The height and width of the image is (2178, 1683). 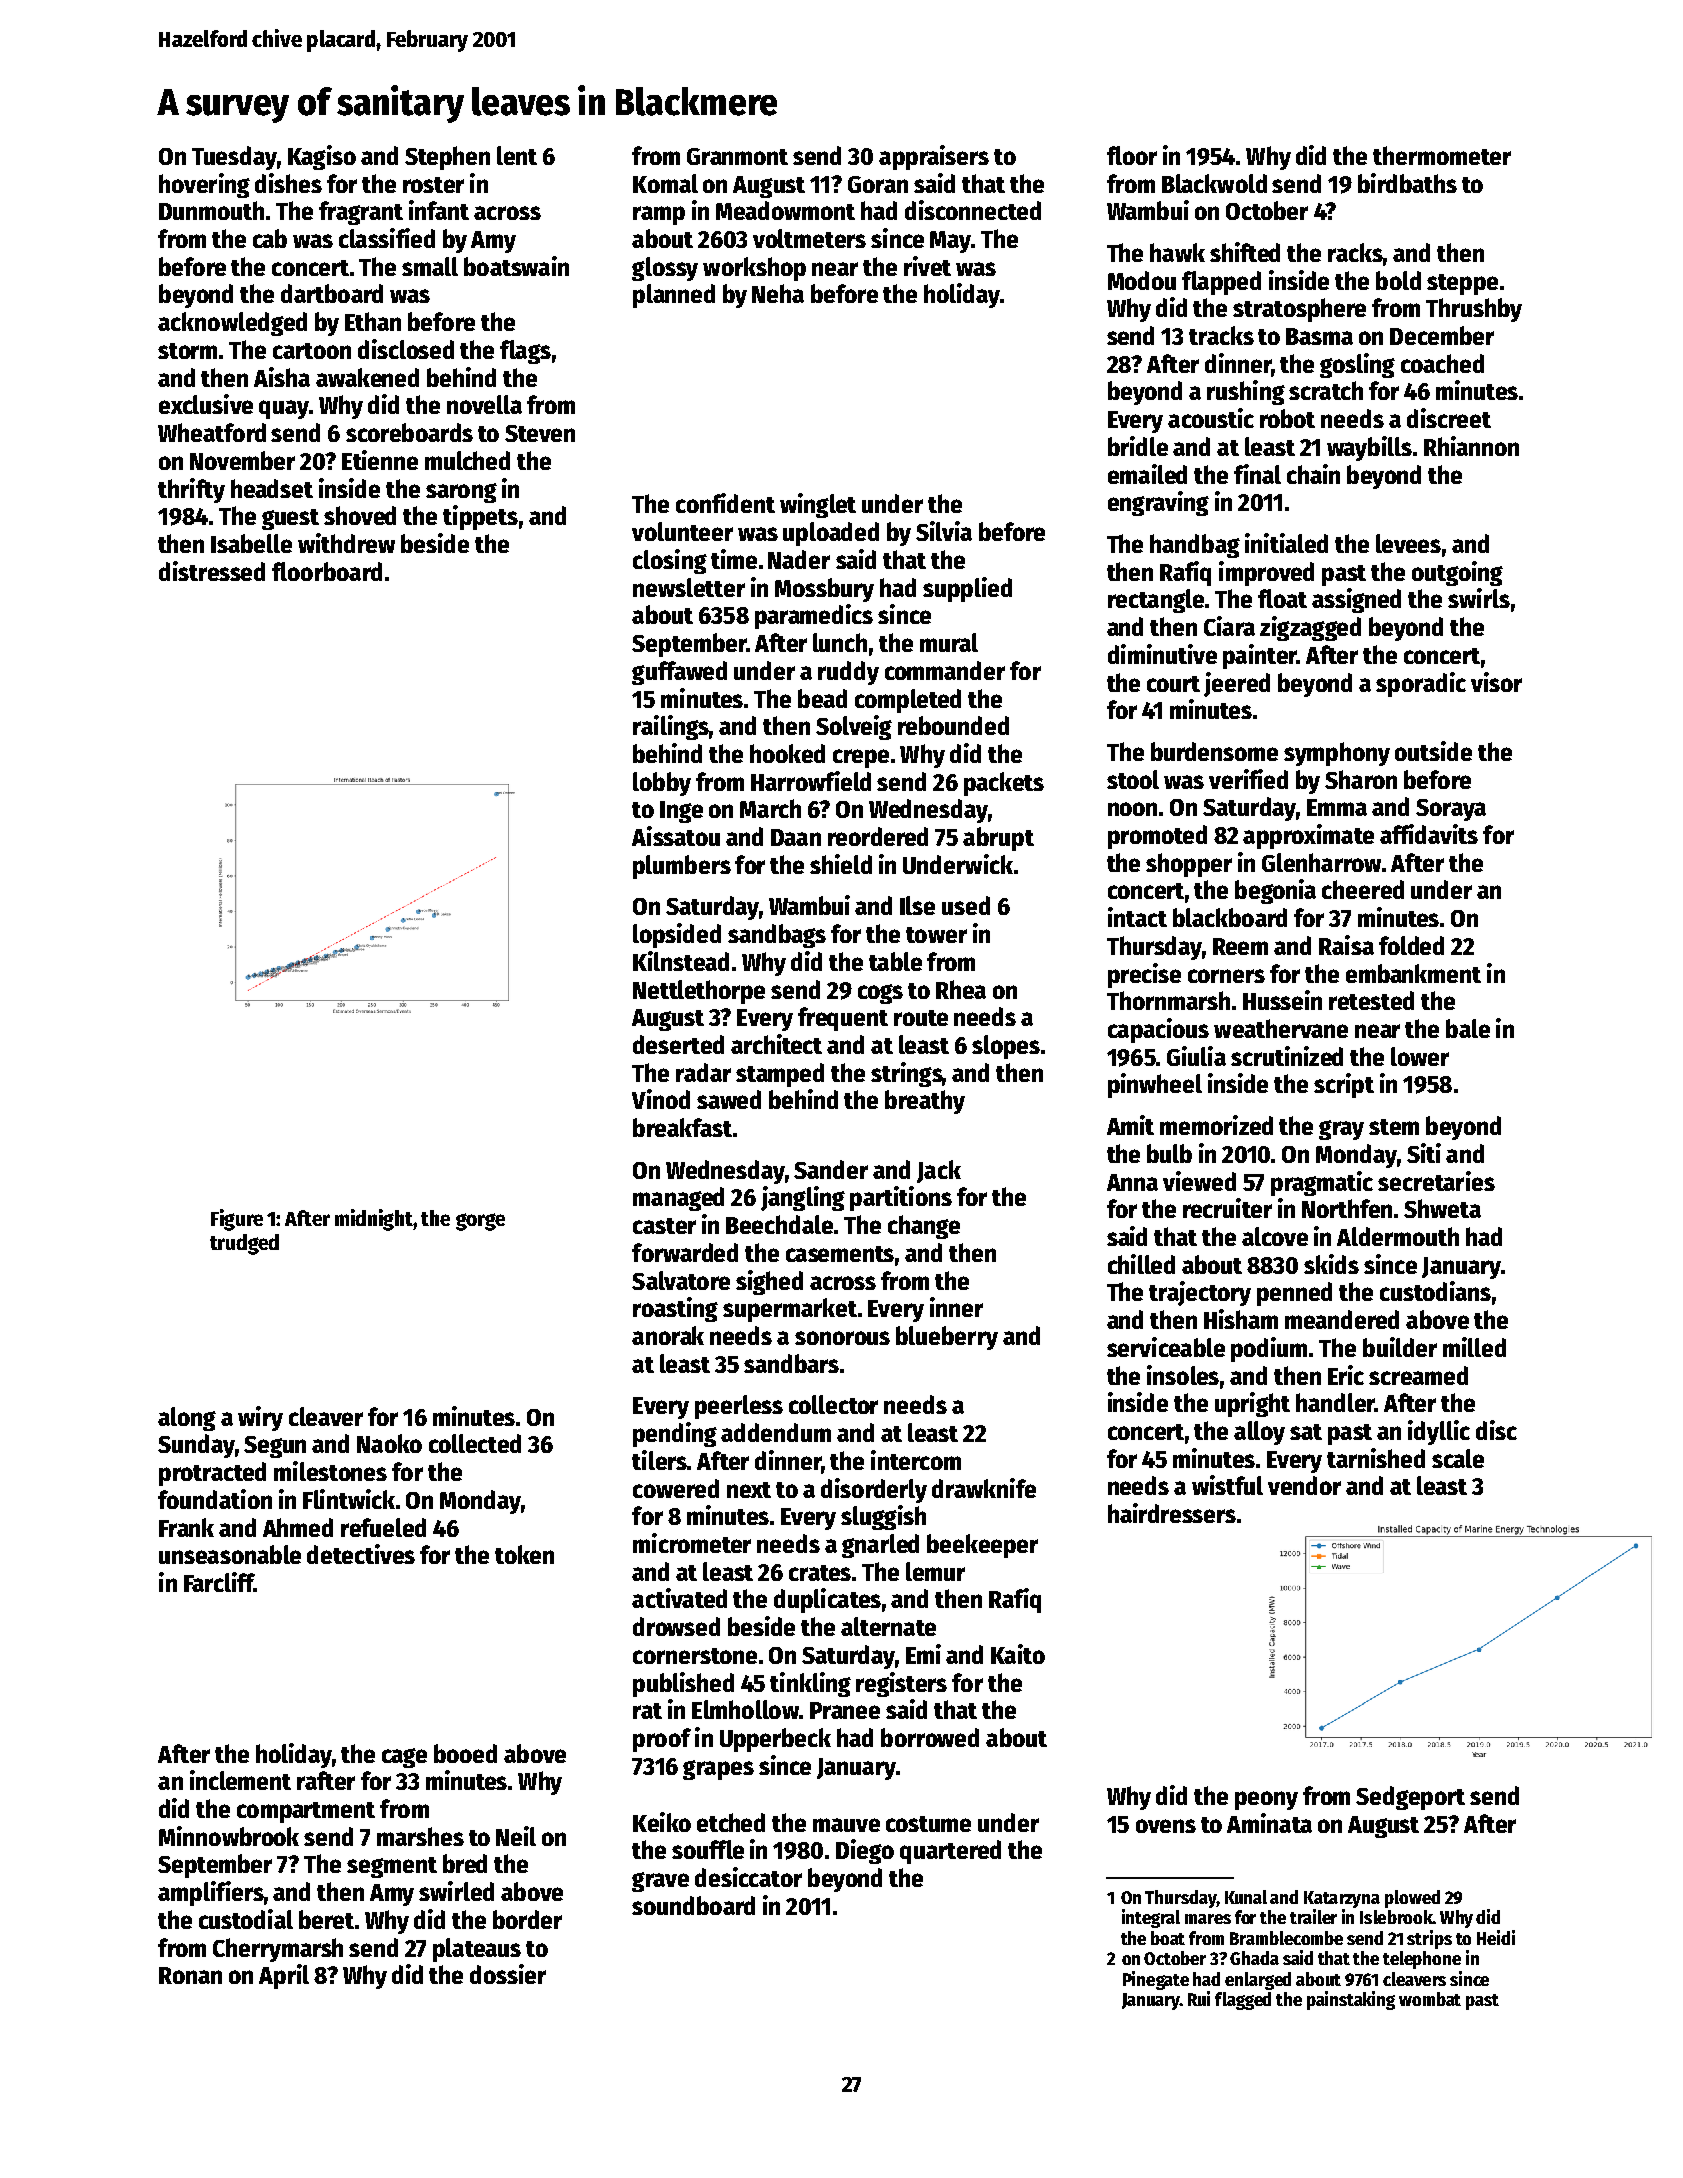 What do you see at coordinates (883, 1517) in the image?
I see `sluggish` at bounding box center [883, 1517].
